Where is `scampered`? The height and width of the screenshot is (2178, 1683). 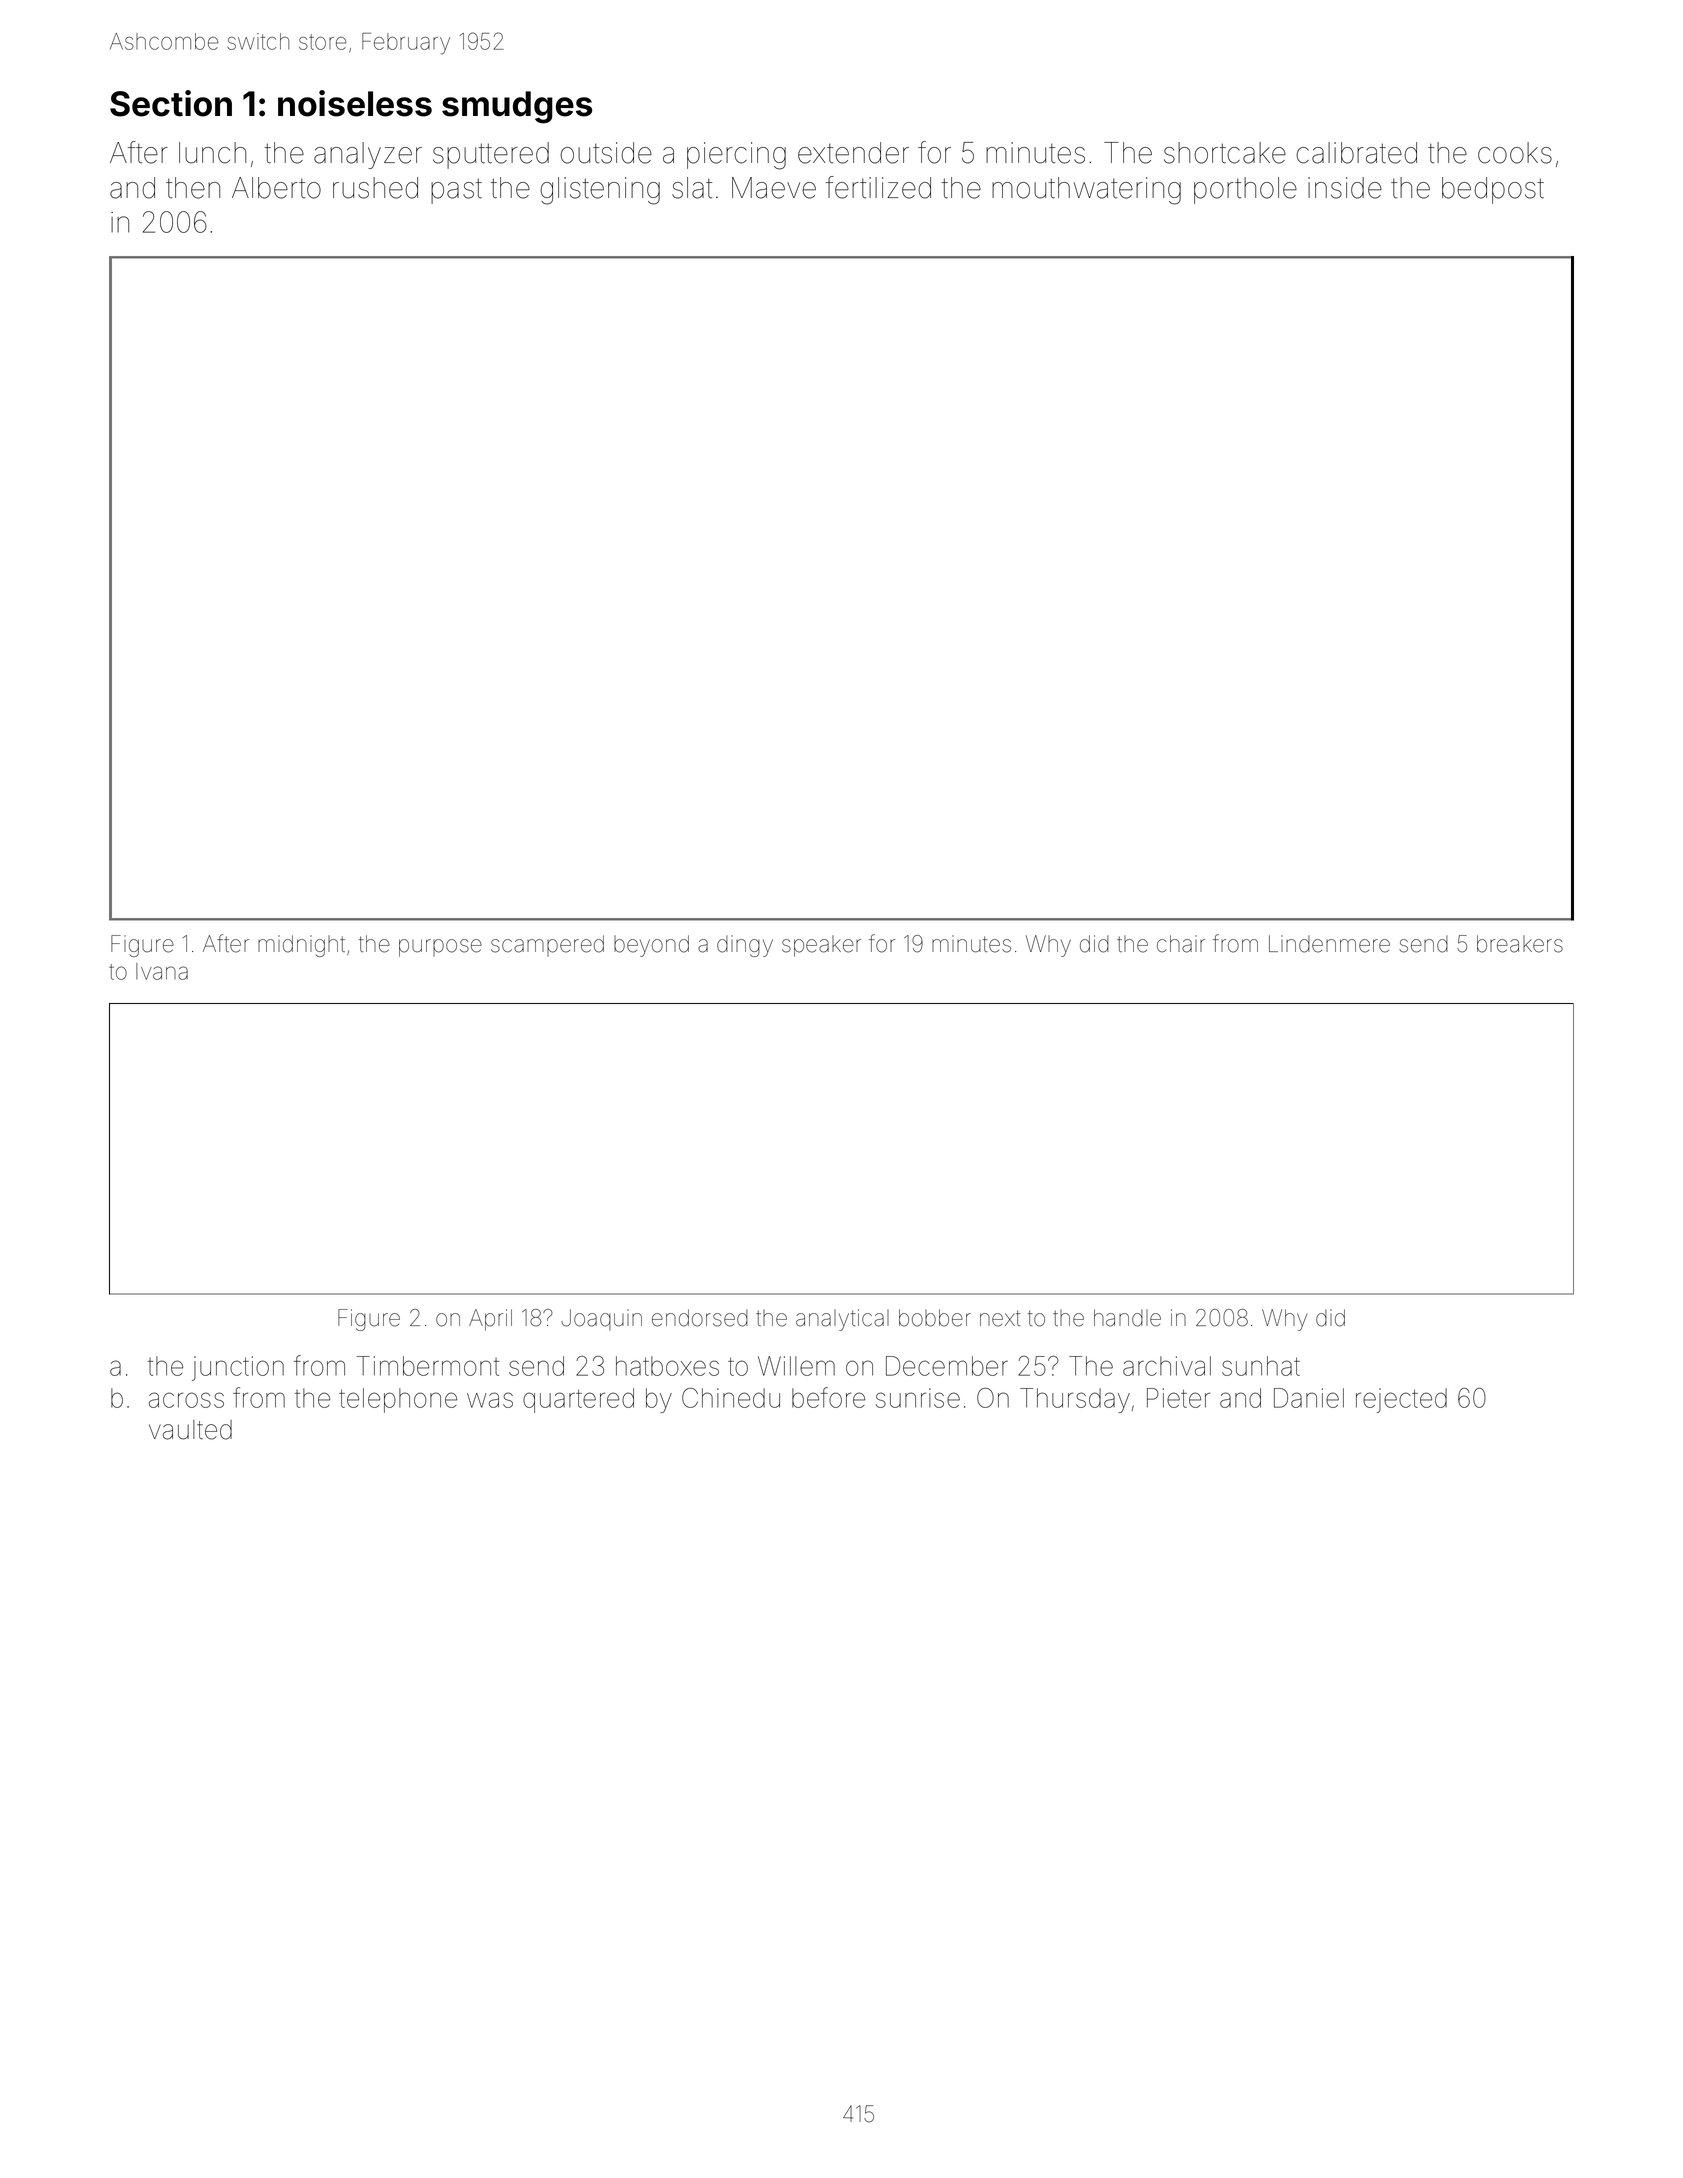 scampered is located at coordinates (547, 945).
